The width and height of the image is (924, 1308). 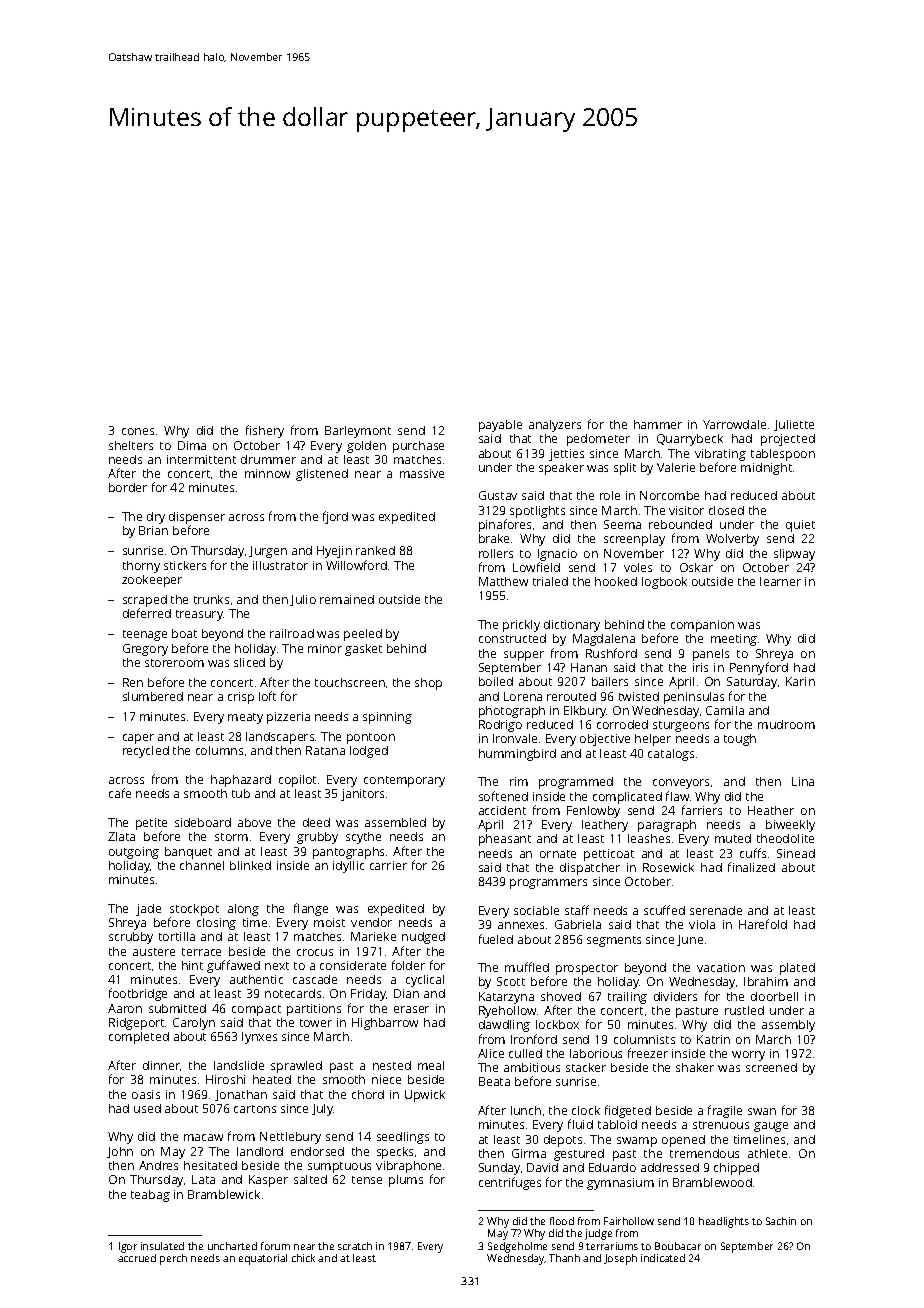 What do you see at coordinates (138, 431) in the image?
I see `cones` at bounding box center [138, 431].
